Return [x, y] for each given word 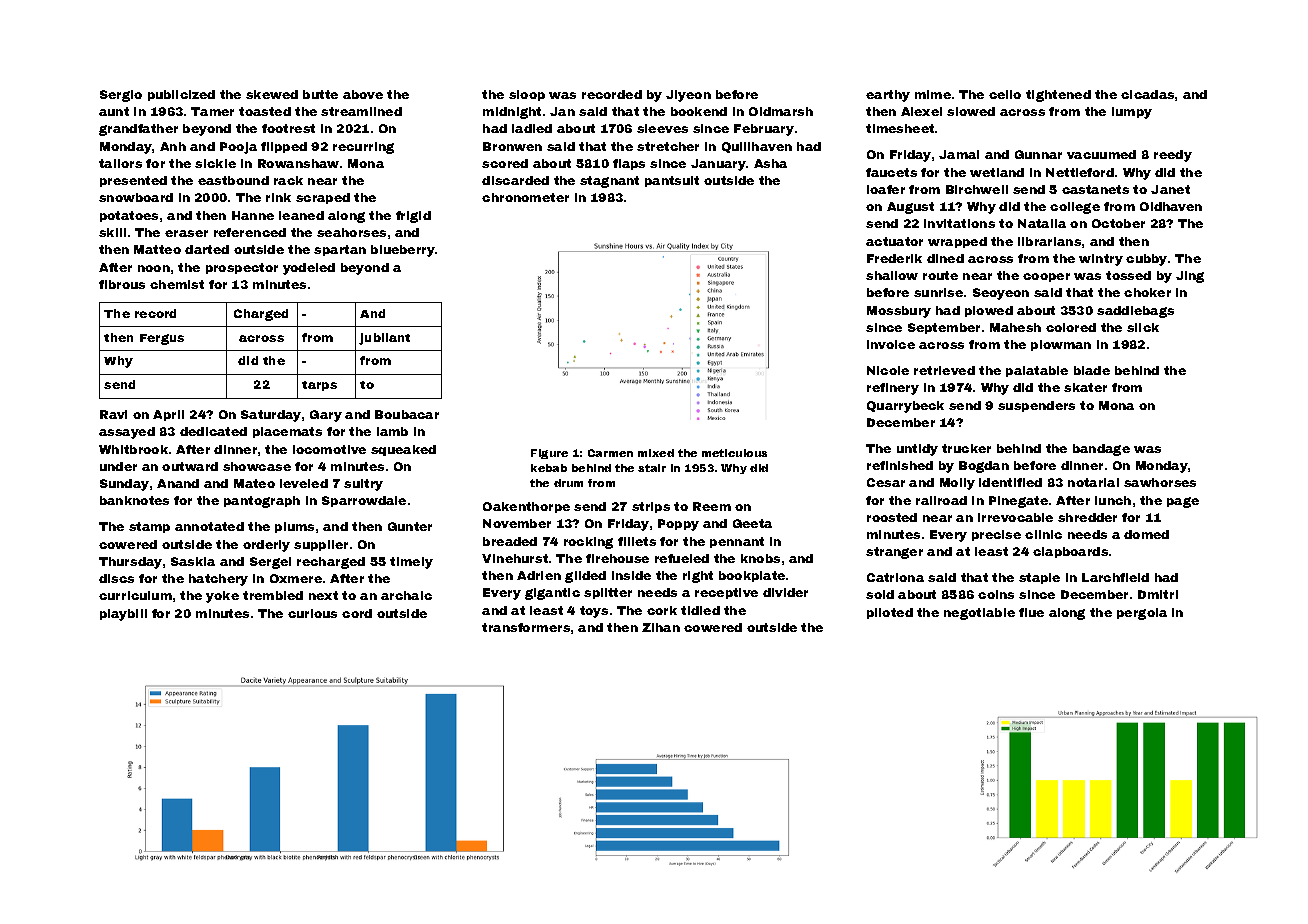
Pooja [238, 148]
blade [1092, 370]
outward [190, 466]
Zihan [661, 627]
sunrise [938, 292]
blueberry [403, 251]
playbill [123, 615]
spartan [340, 250]
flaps [629, 164]
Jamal [959, 154]
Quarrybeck [905, 407]
